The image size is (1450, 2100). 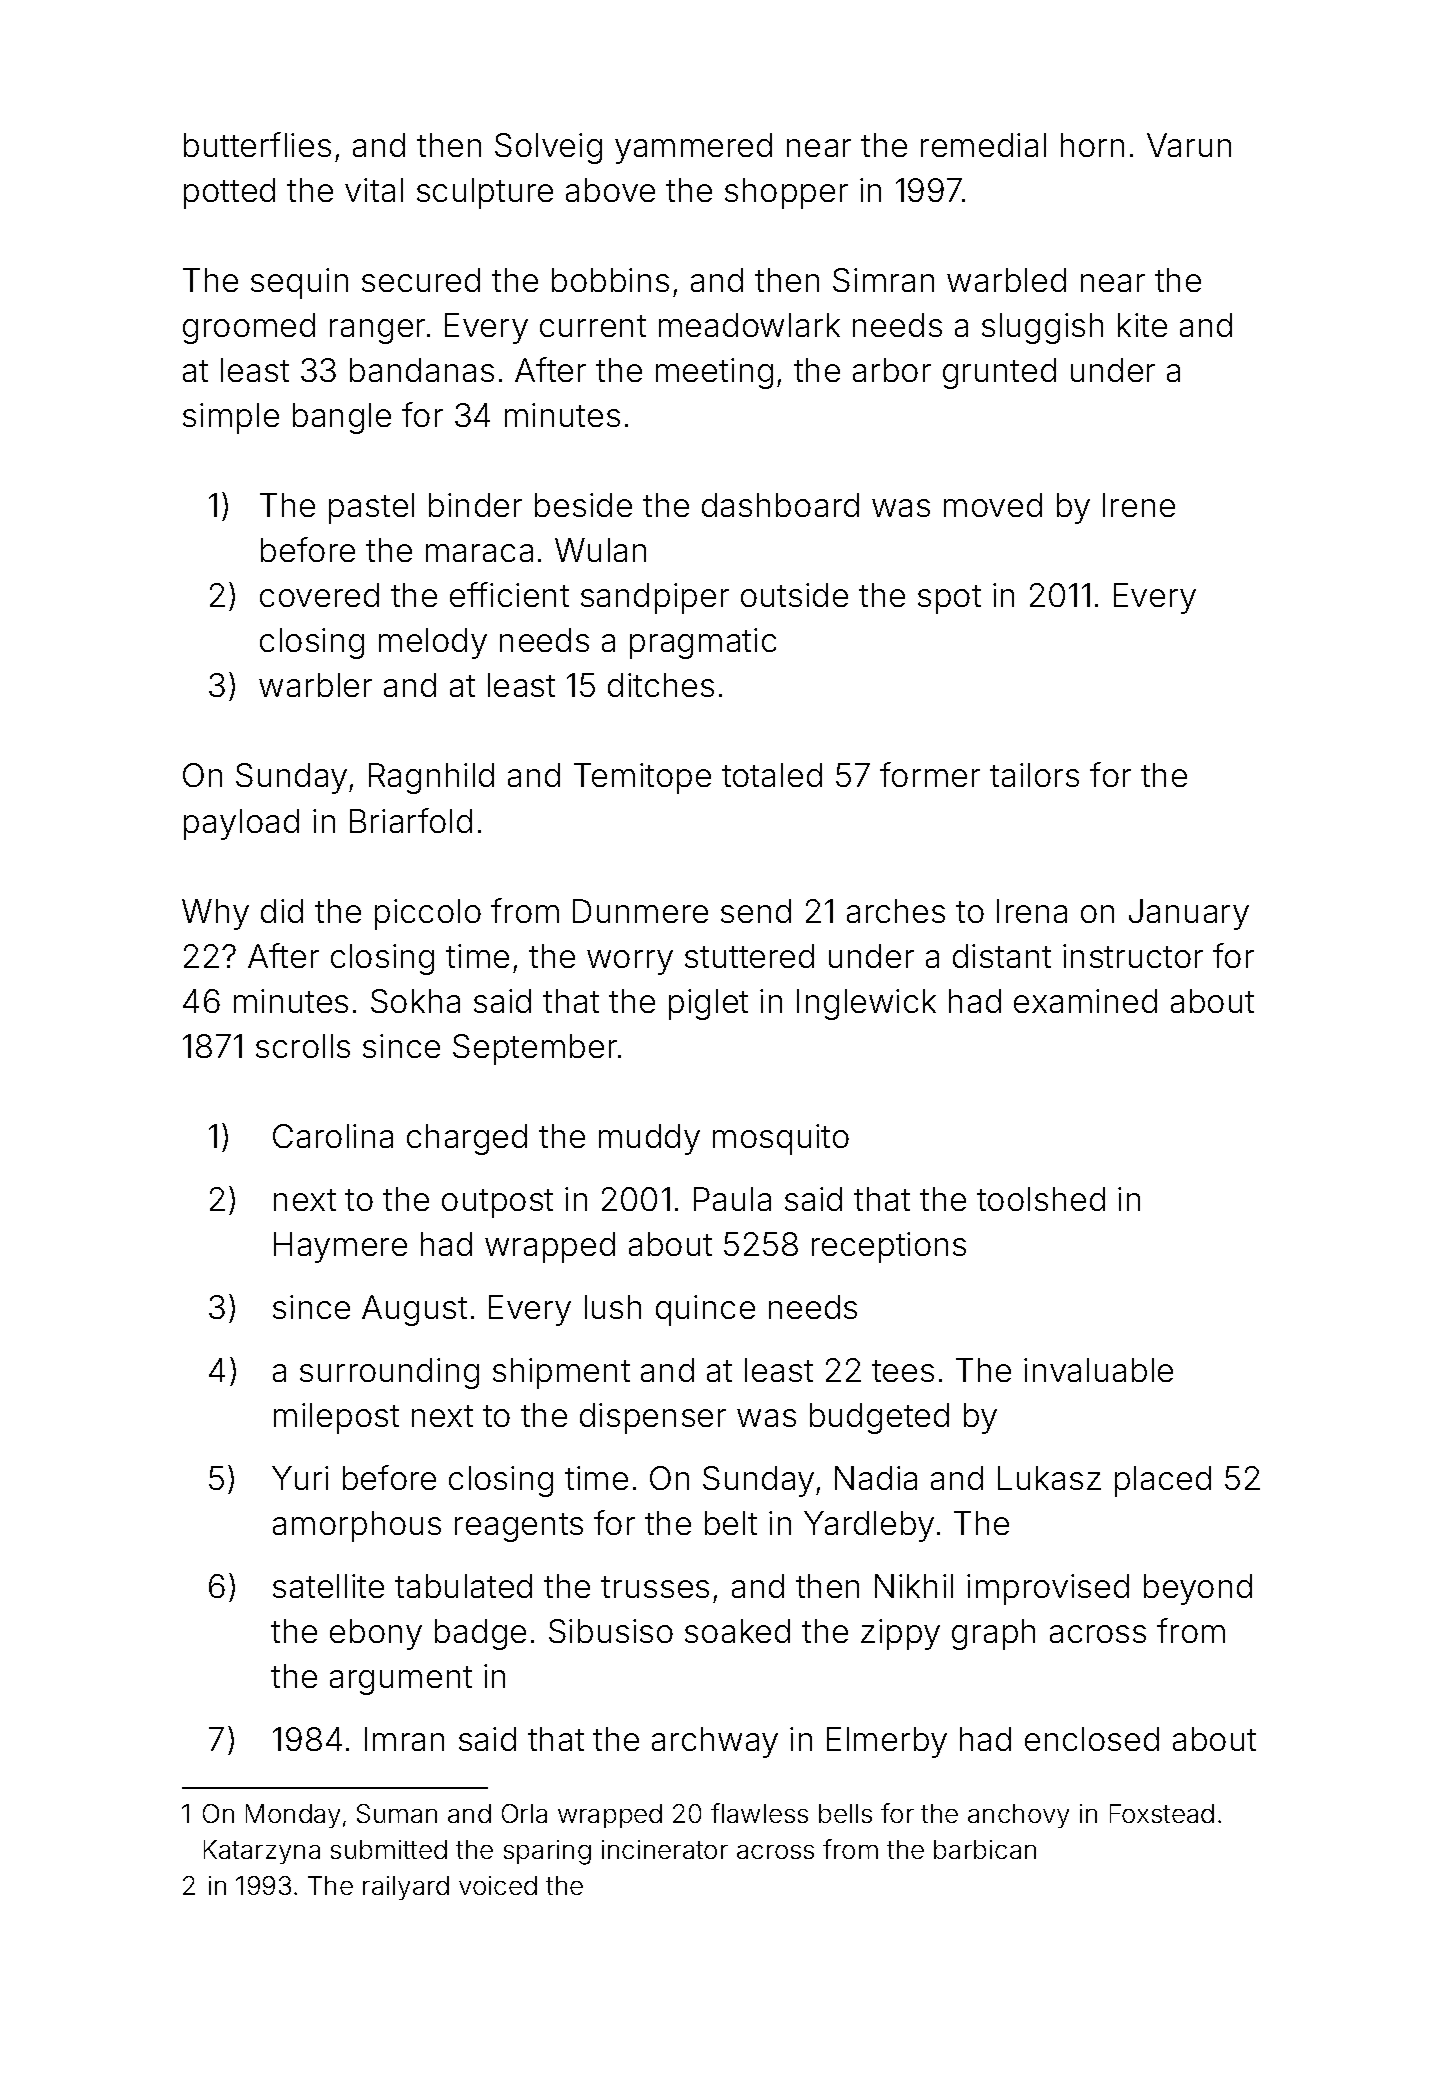 What do you see at coordinates (333, 1136) in the screenshot?
I see `Carolina` at bounding box center [333, 1136].
